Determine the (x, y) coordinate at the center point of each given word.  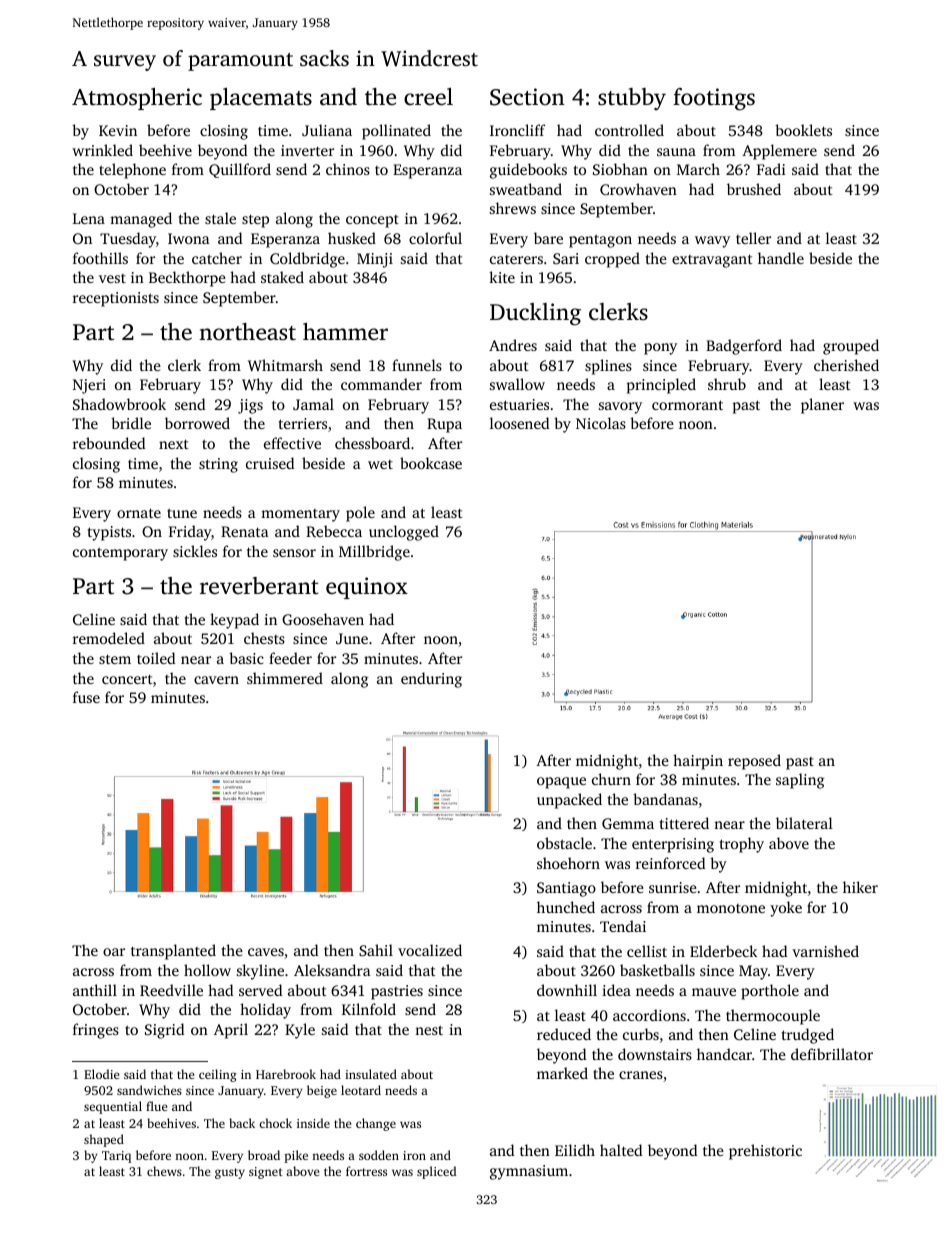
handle (781, 258)
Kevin (118, 130)
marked (562, 1073)
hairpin (698, 762)
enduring (431, 680)
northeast (247, 331)
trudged (808, 1036)
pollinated (396, 132)
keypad (234, 621)
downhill (567, 990)
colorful (435, 238)
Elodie (102, 1074)
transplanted (173, 952)
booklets (803, 130)
